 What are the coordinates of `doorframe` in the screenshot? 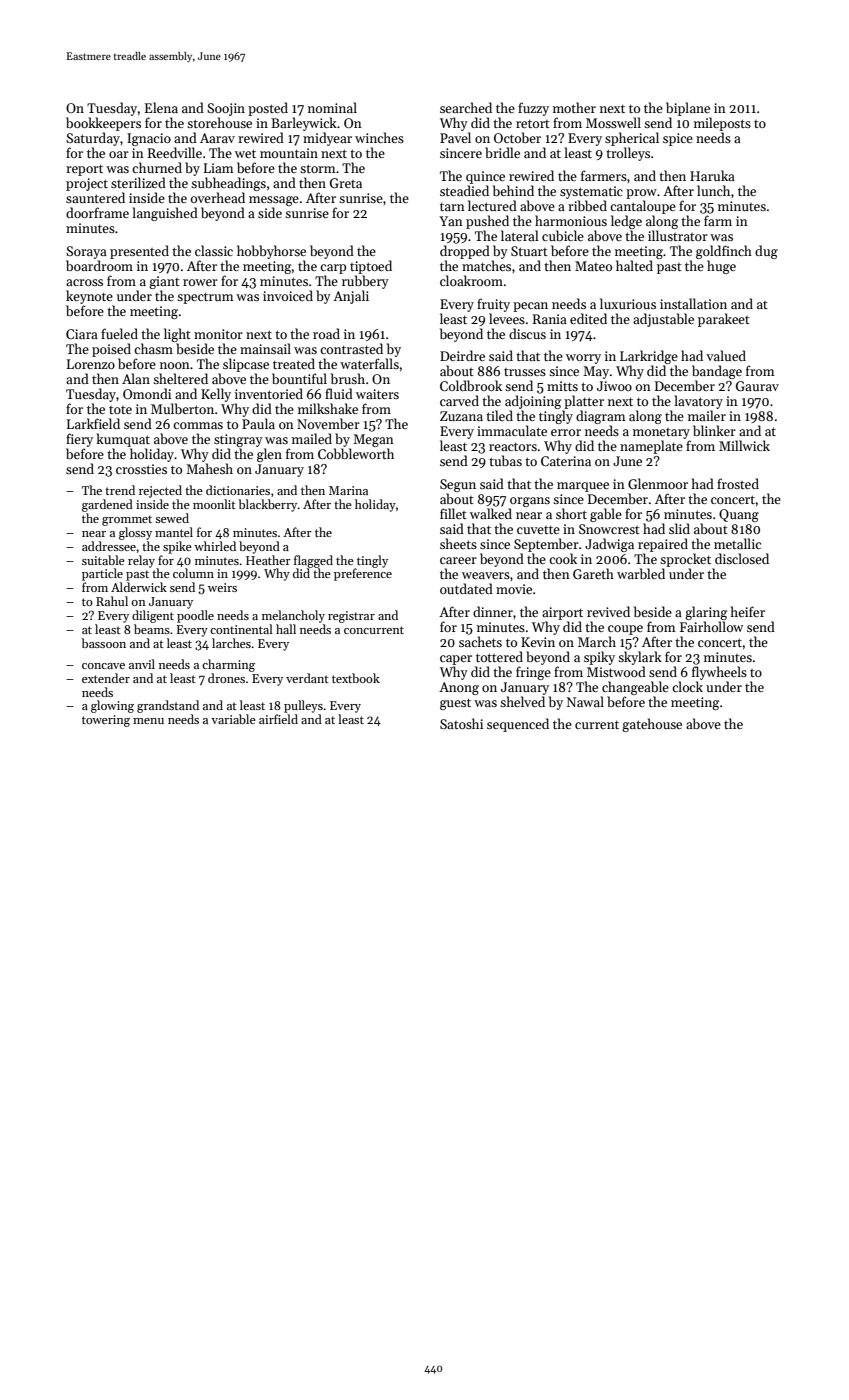 It's located at (97, 212).
